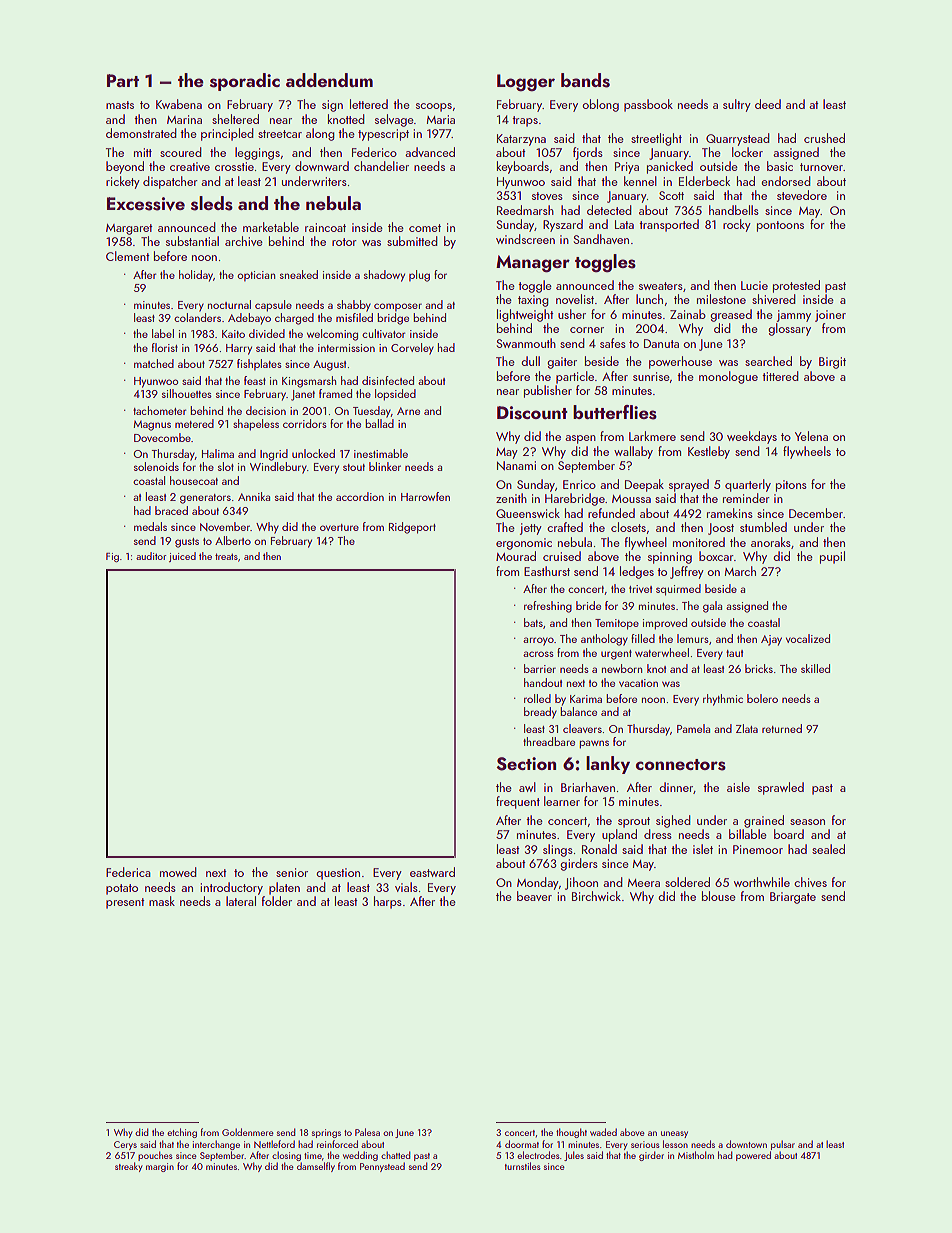  I want to click on returned, so click(782, 728).
